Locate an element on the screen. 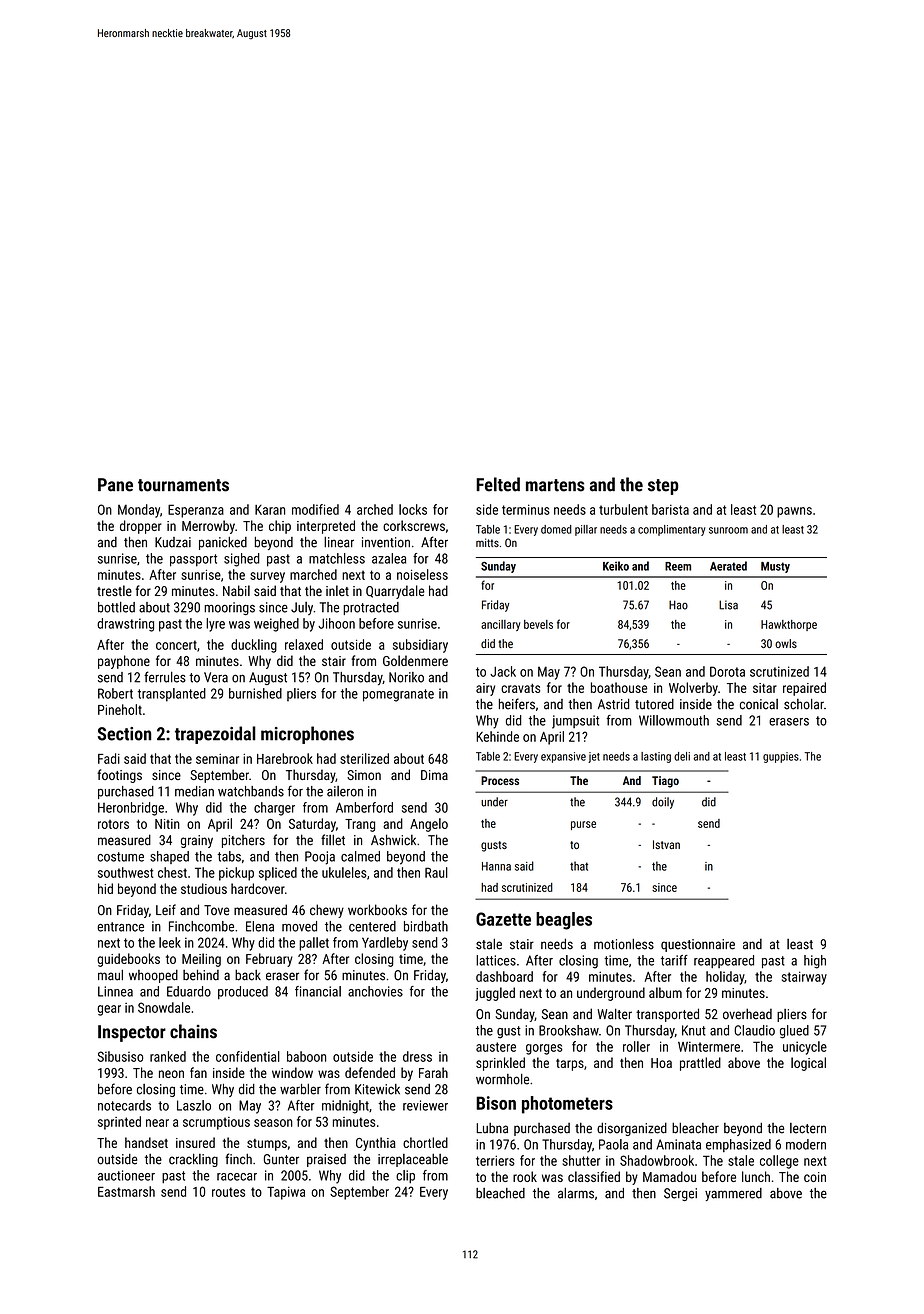 The image size is (924, 1314). Felted is located at coordinates (498, 484).
